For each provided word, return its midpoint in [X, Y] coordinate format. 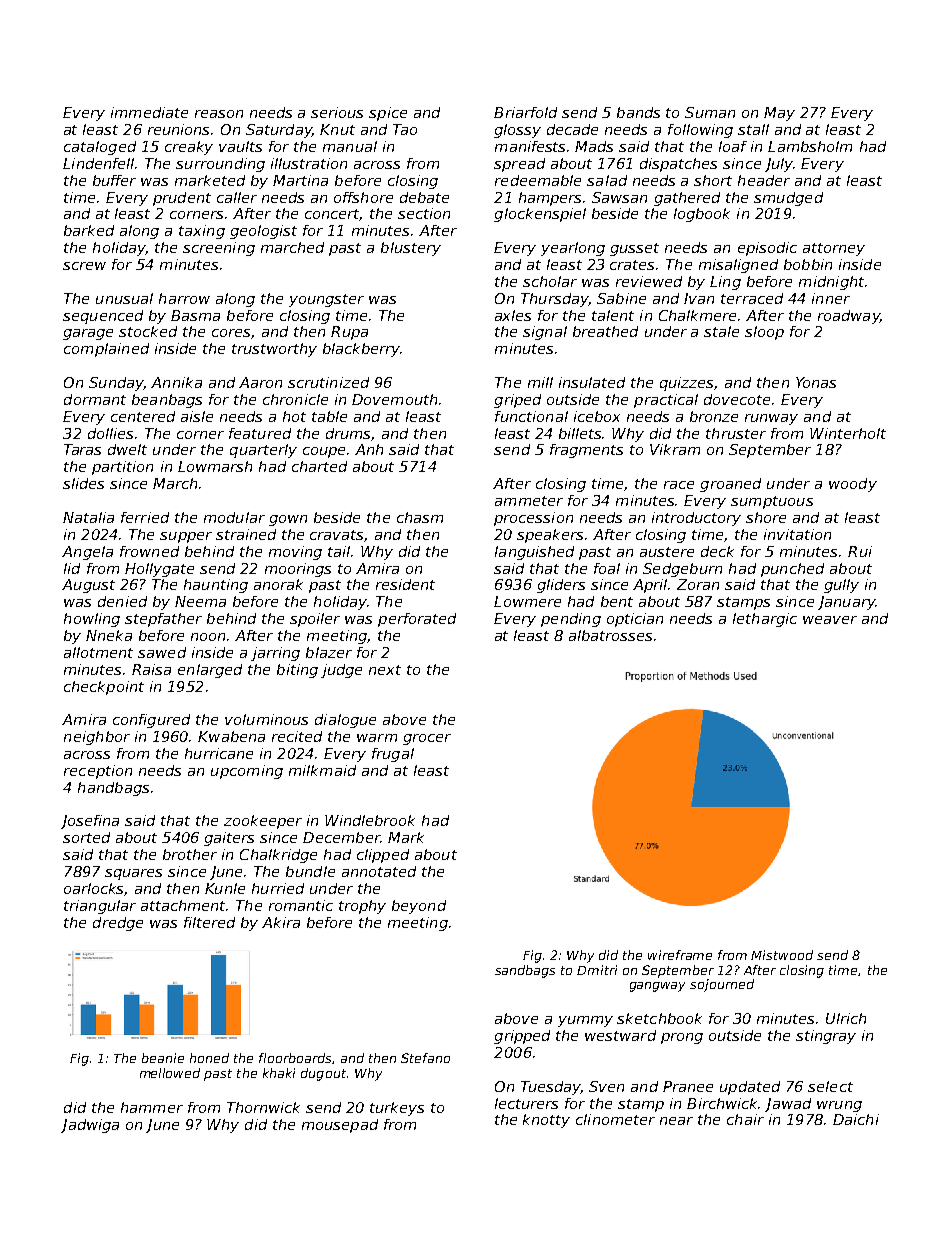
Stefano [425, 1058]
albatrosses [610, 635]
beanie [163, 1058]
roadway [849, 317]
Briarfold [525, 112]
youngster [326, 300]
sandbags [525, 971]
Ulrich [846, 1018]
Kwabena [231, 736]
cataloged [100, 148]
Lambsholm [810, 146]
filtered [209, 922]
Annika [176, 382]
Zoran [698, 584]
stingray [826, 1037]
